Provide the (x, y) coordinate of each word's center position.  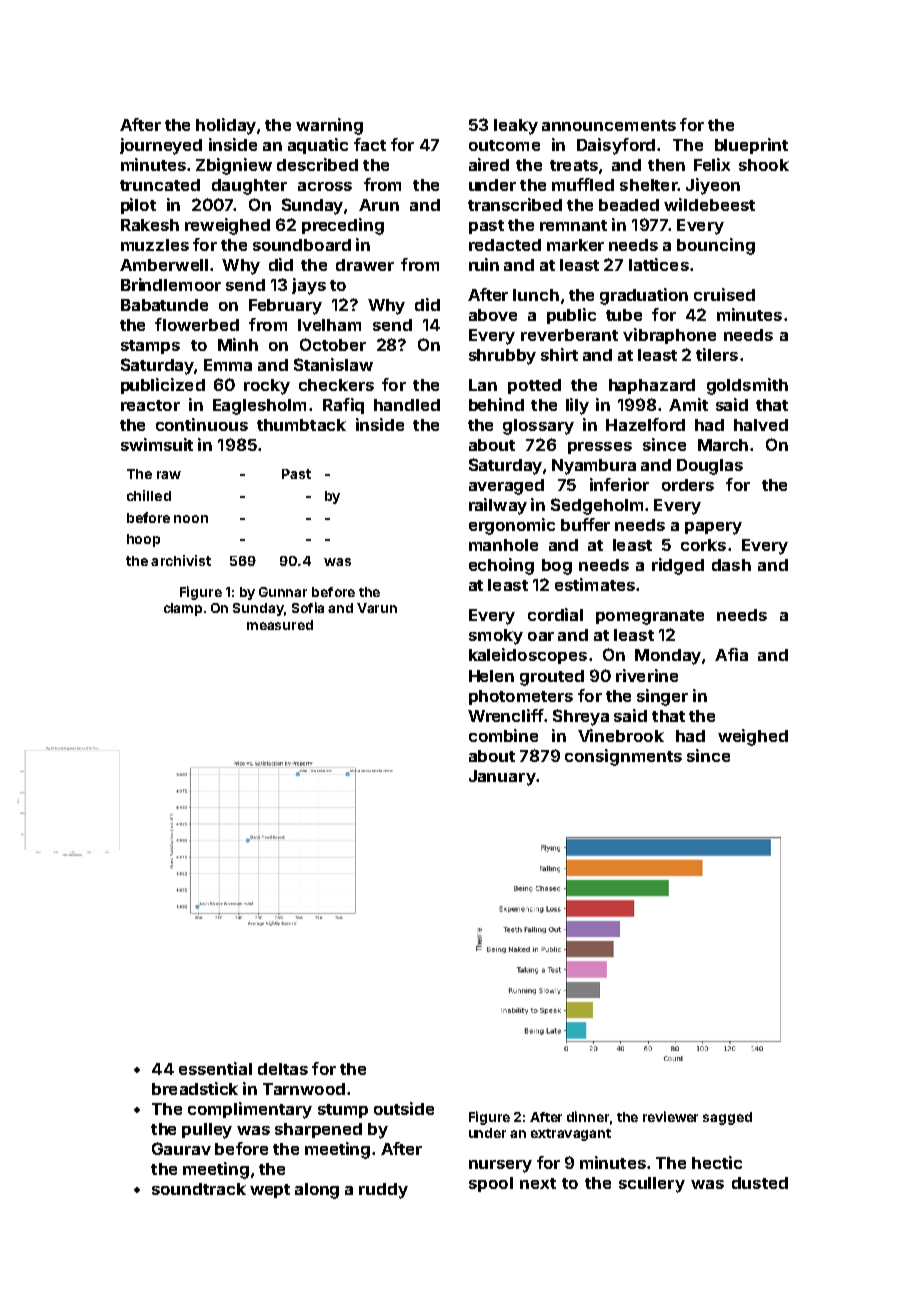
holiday (226, 126)
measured (280, 625)
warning (329, 126)
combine (503, 735)
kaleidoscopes (528, 656)
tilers (717, 354)
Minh (238, 344)
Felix (712, 164)
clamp (183, 609)
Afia (731, 654)
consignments (623, 757)
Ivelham (329, 325)
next (538, 1183)
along (317, 1191)
